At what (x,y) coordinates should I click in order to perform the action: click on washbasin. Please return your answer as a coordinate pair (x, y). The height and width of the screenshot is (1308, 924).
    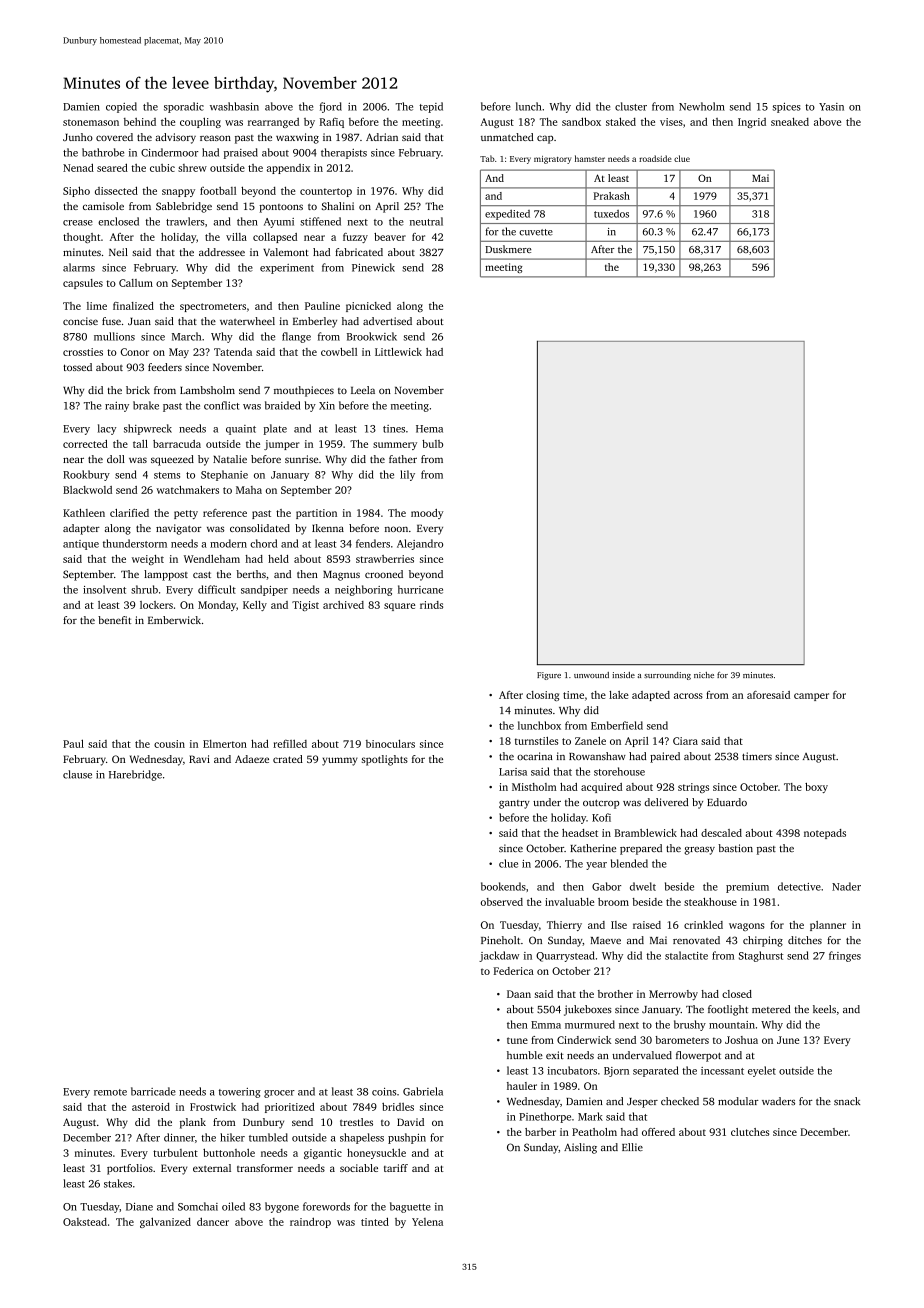
    Looking at the image, I should click on (234, 106).
